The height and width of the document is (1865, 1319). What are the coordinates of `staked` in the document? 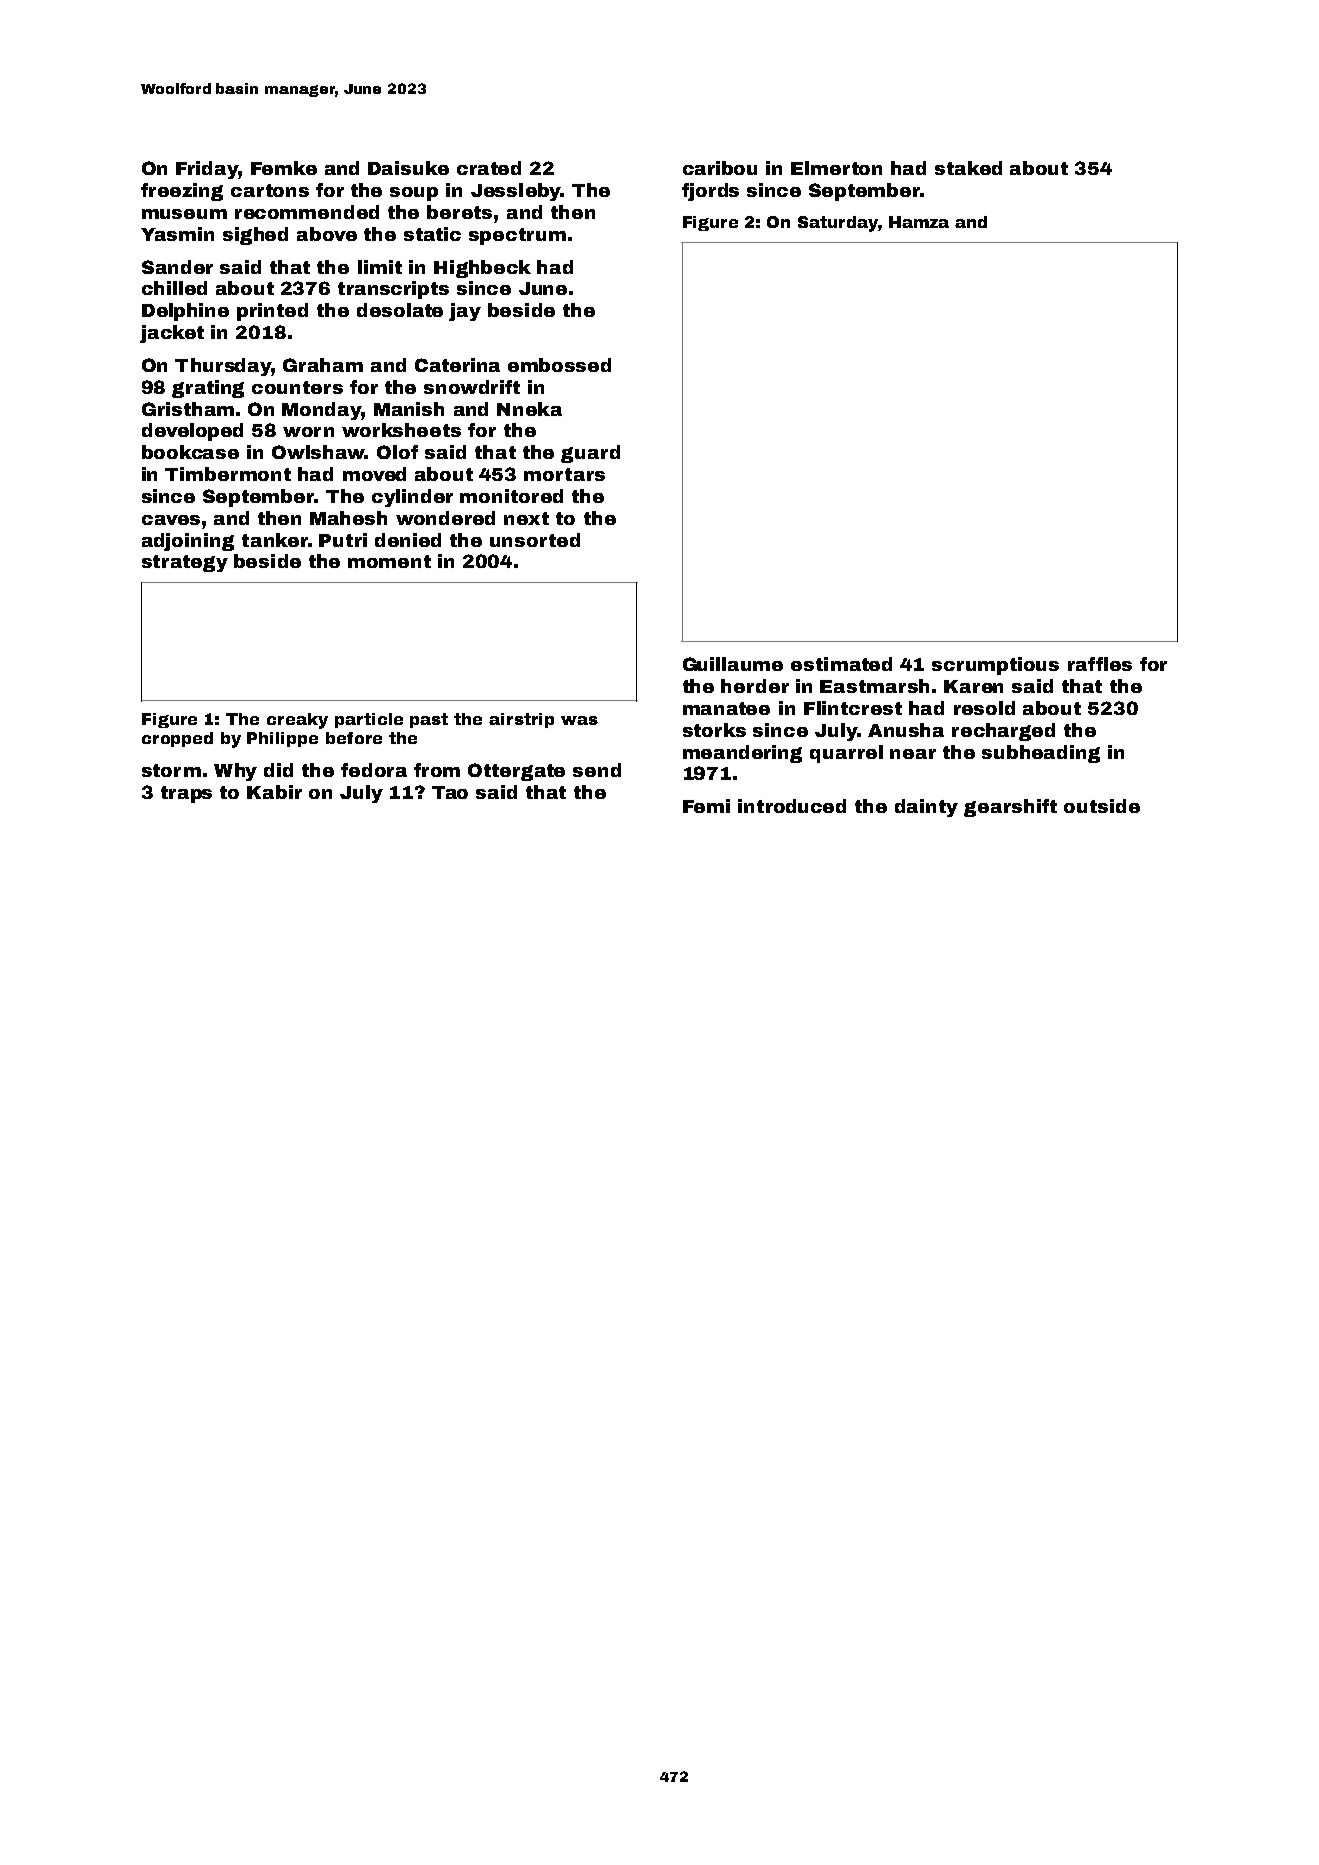 It's located at (968, 168).
